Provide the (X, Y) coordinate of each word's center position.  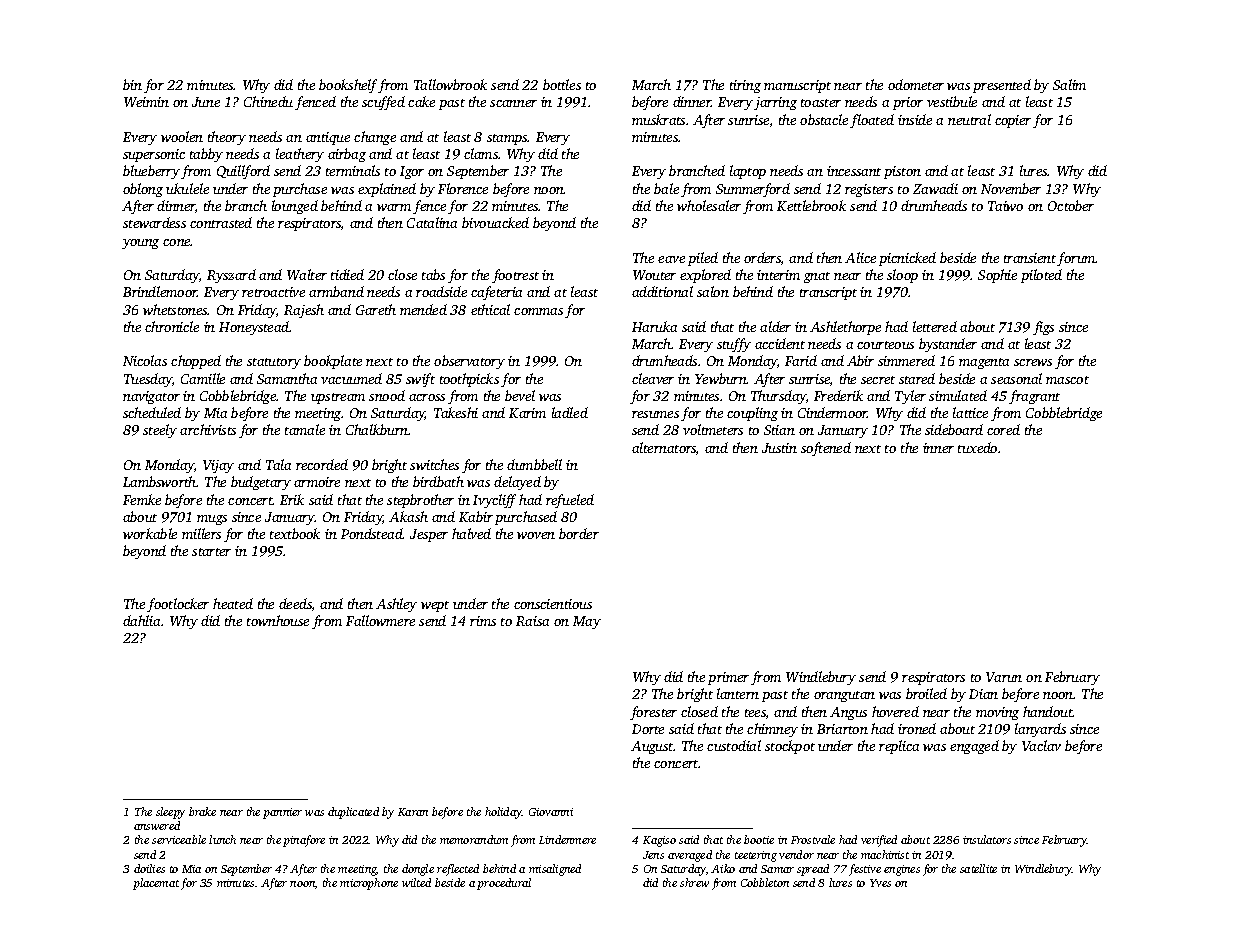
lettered (935, 326)
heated (233, 603)
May (587, 622)
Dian (983, 694)
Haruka (654, 326)
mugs (212, 520)
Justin (779, 448)
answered (157, 825)
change (375, 138)
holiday (503, 813)
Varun (1004, 677)
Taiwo (1005, 206)
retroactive (273, 292)
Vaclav (1041, 745)
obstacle (824, 119)
